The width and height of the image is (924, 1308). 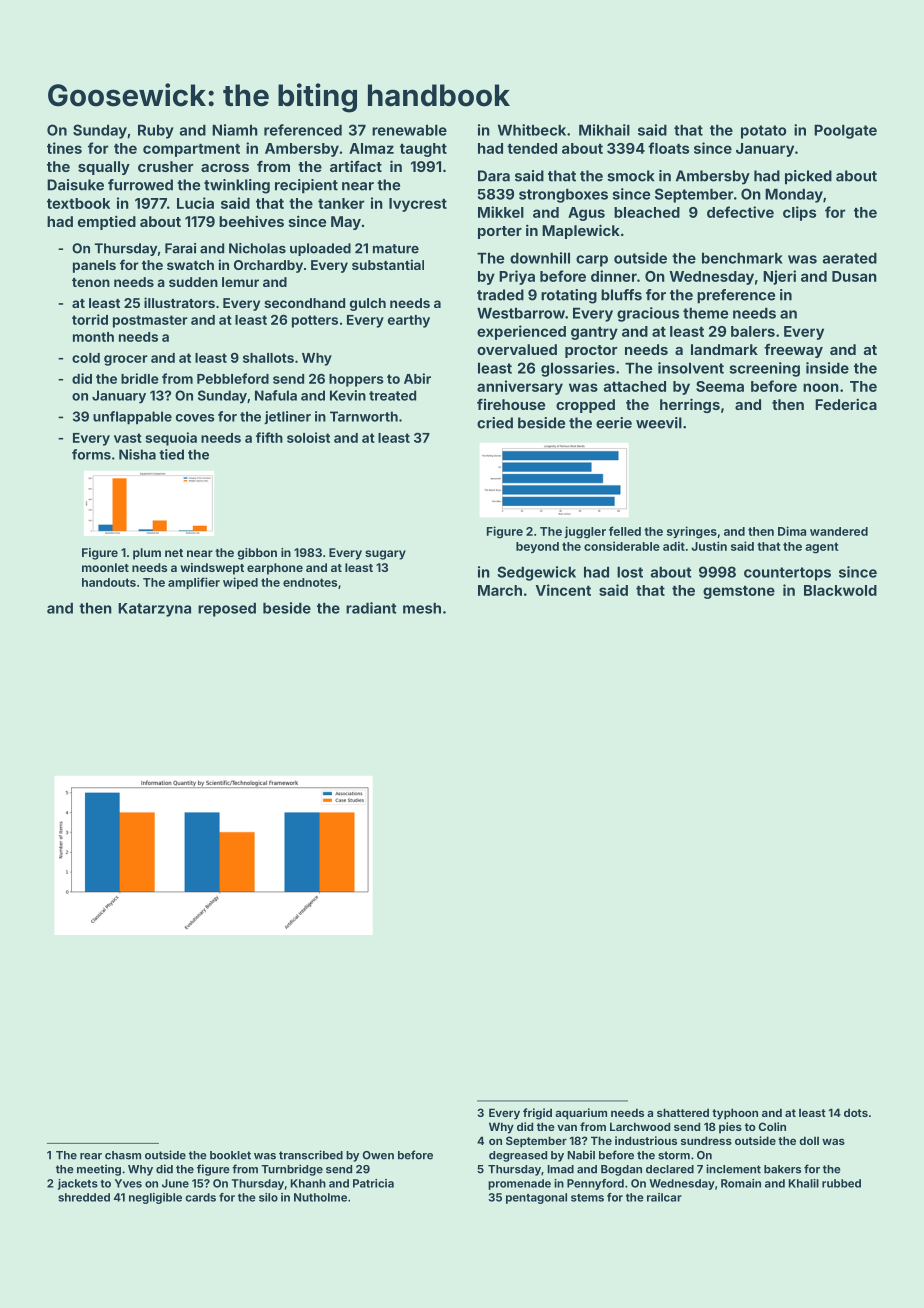 What do you see at coordinates (659, 423) in the image?
I see `weevil` at bounding box center [659, 423].
